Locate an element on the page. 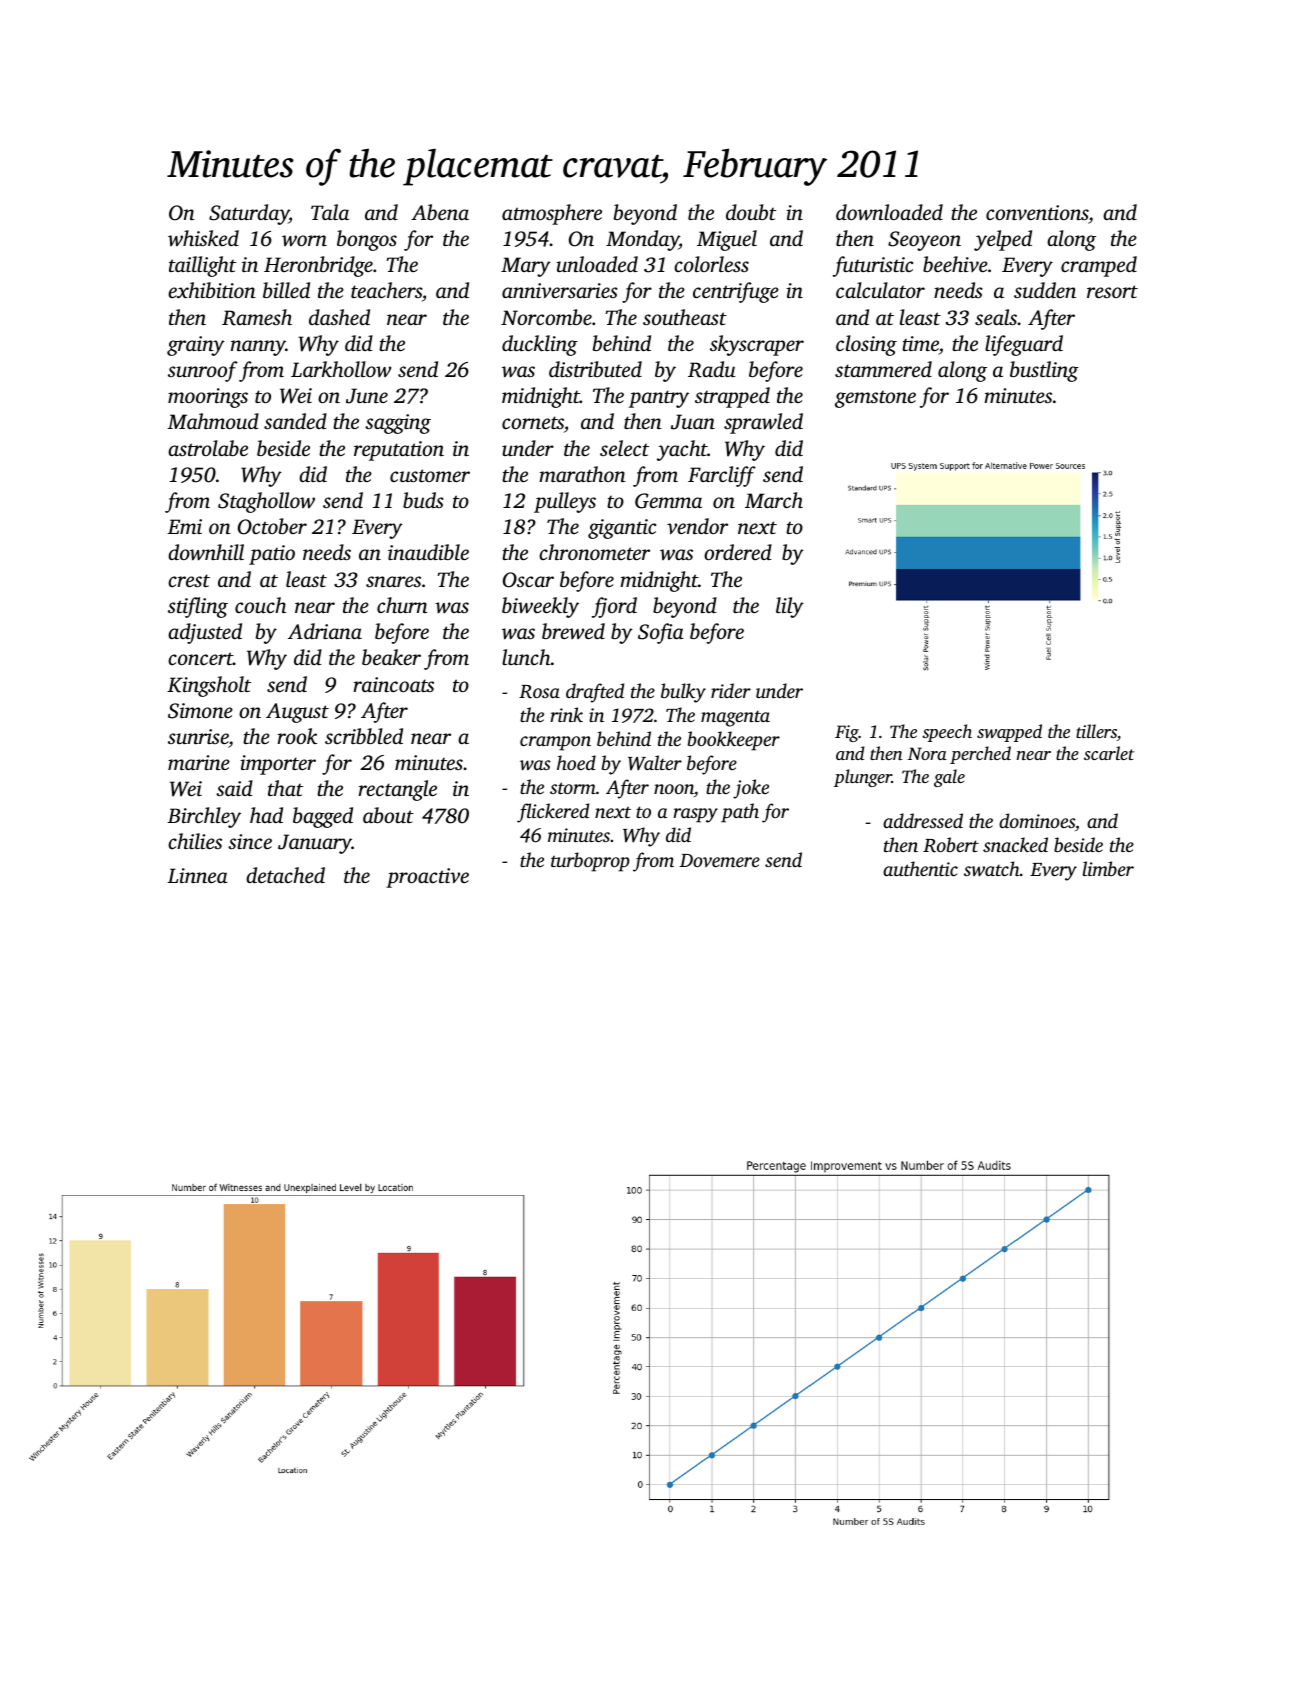 The height and width of the image is (1688, 1305). Seoyeon is located at coordinates (924, 241).
